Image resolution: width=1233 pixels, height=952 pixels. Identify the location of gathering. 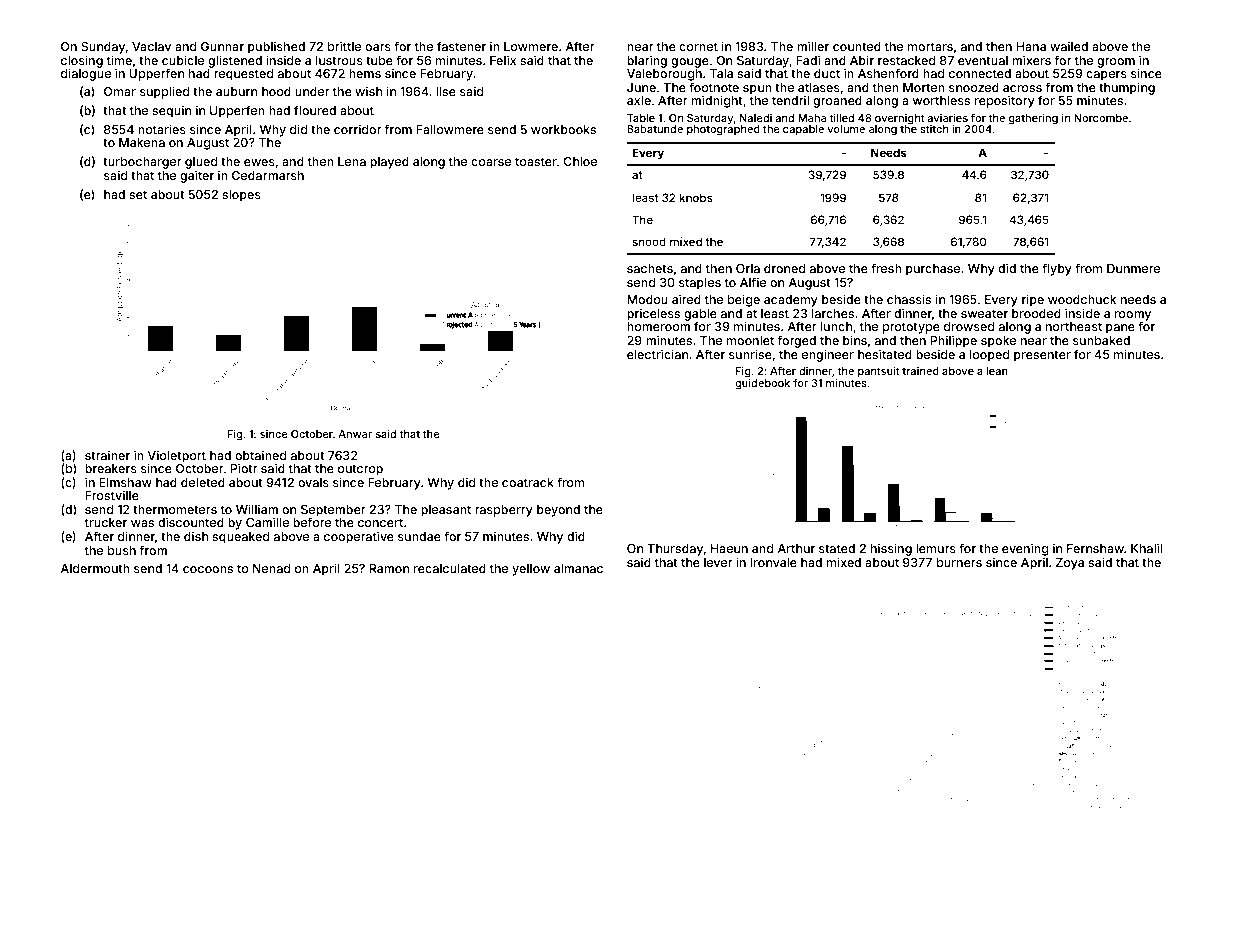
(1033, 119).
